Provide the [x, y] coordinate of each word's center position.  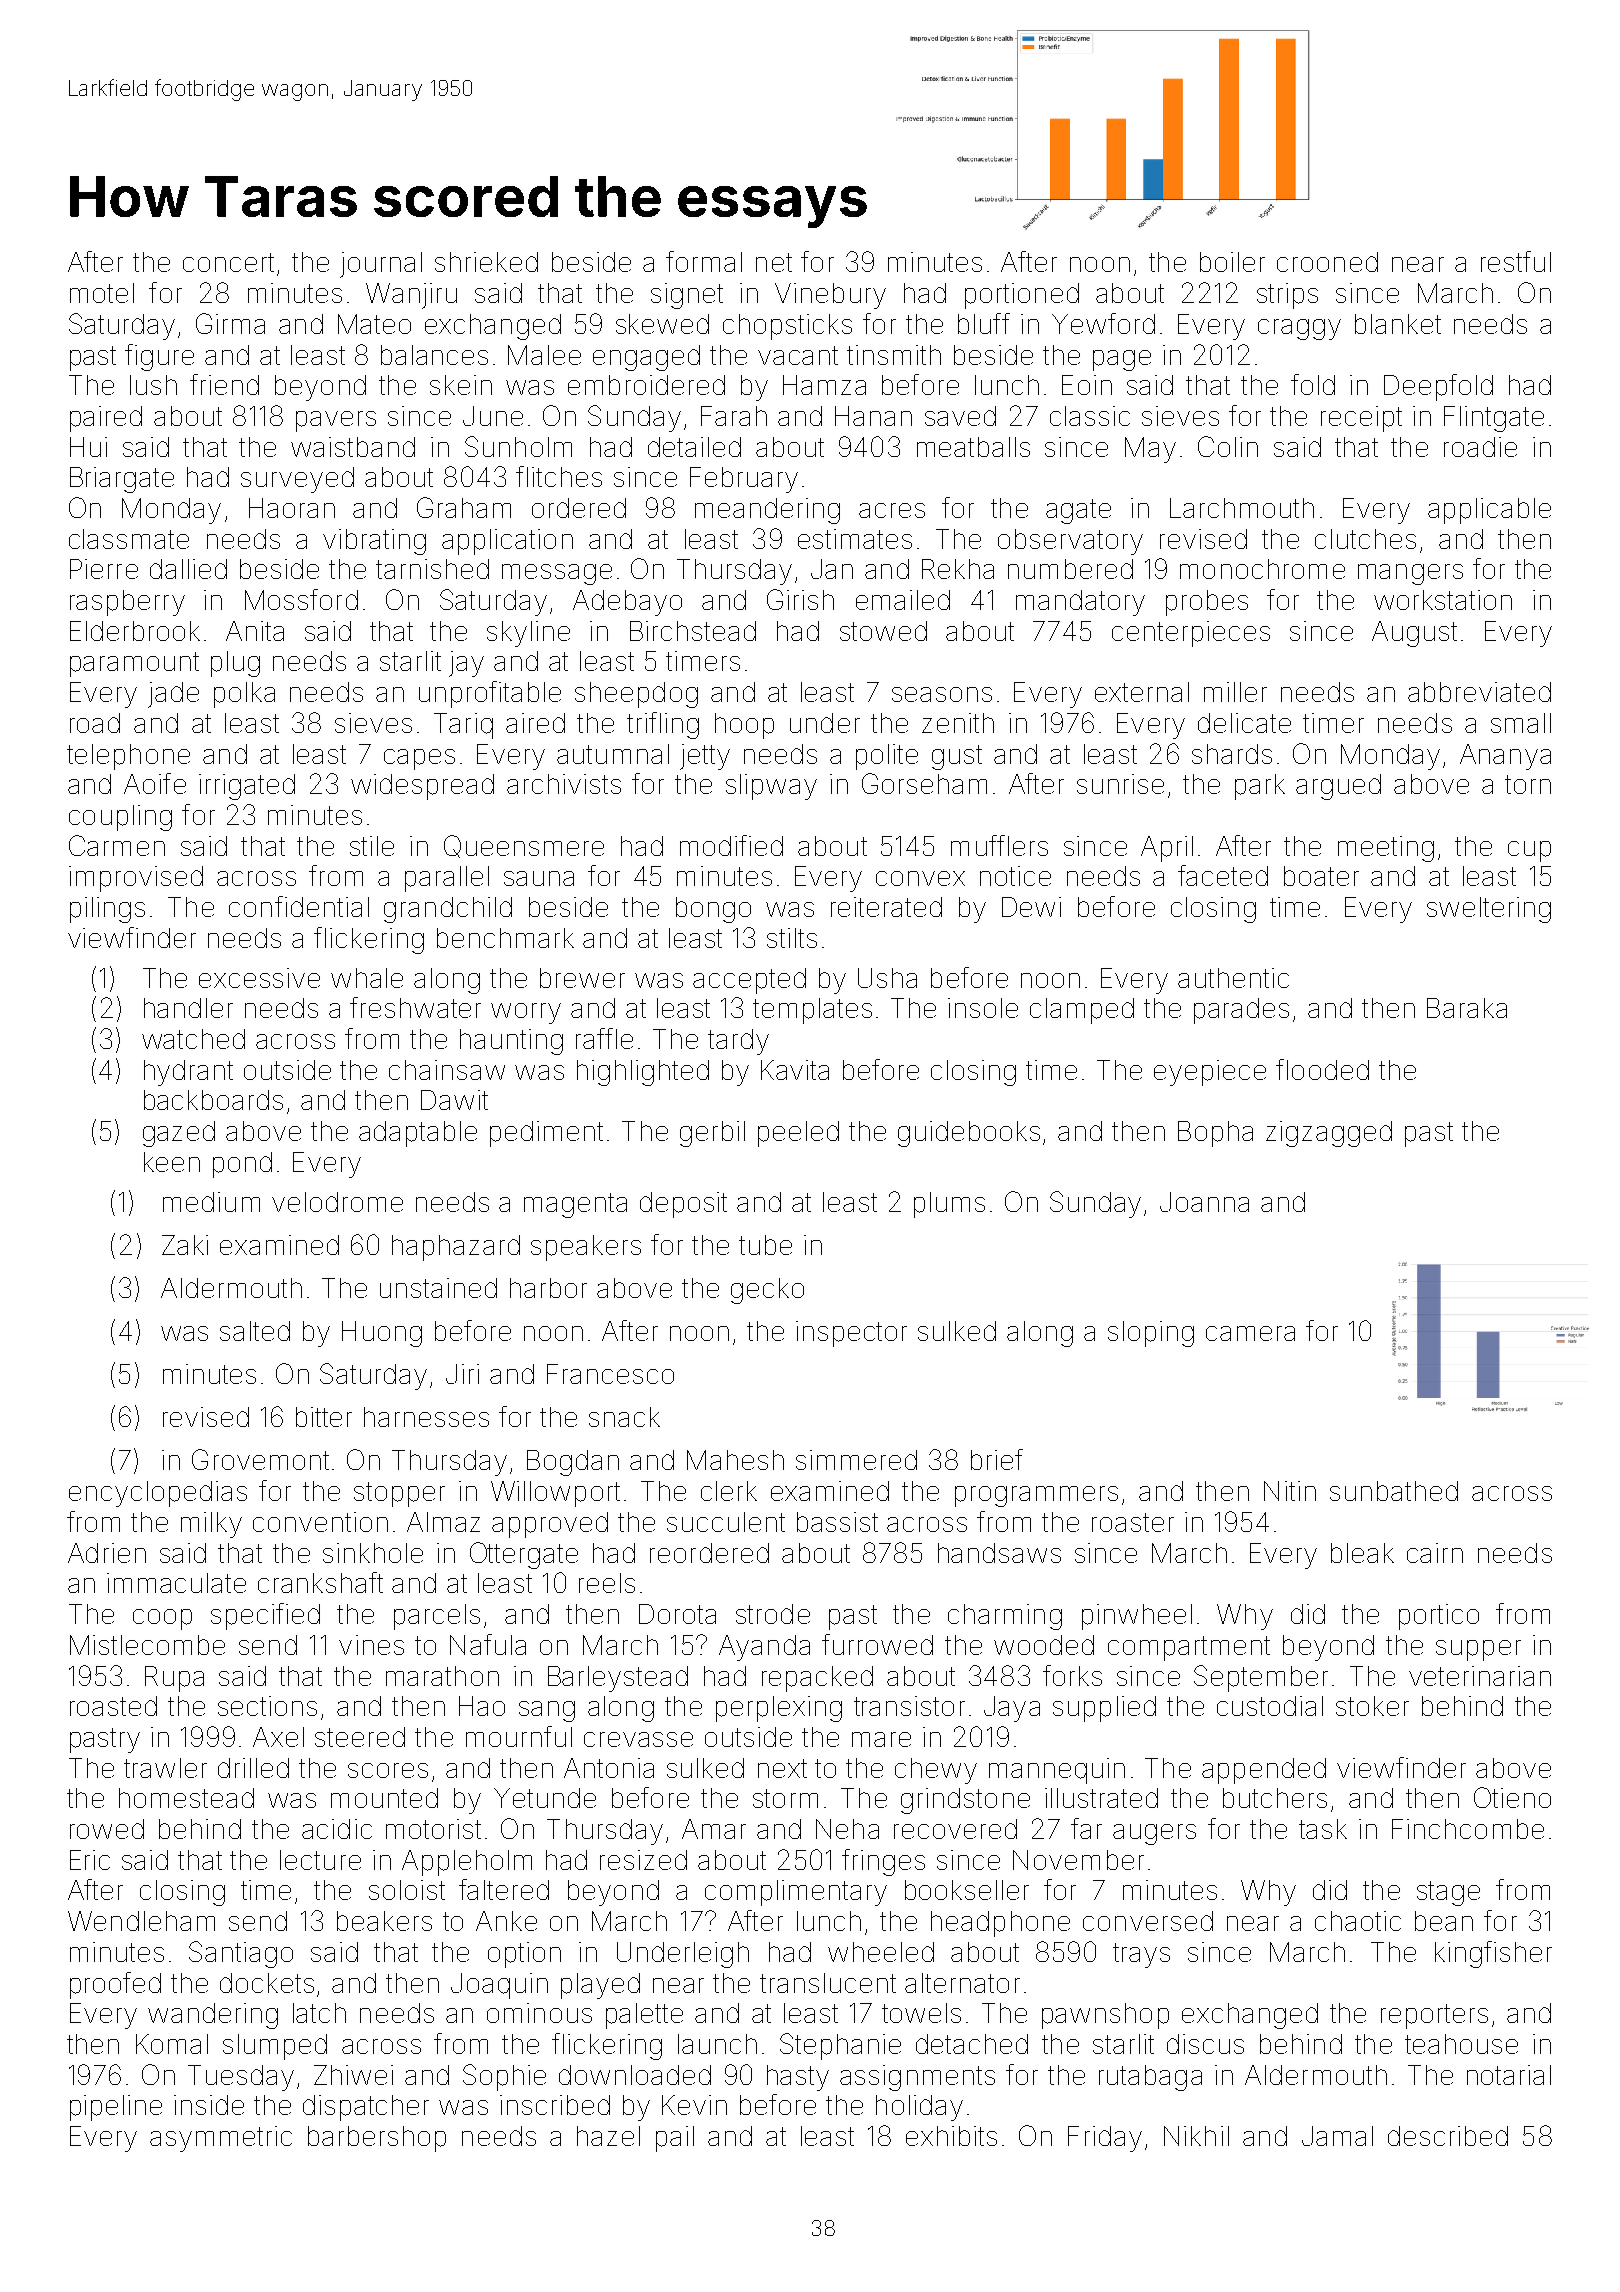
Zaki [185, 1245]
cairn [1435, 1553]
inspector [851, 1334]
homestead [186, 1798]
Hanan [873, 416]
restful [1516, 261]
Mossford [301, 599]
